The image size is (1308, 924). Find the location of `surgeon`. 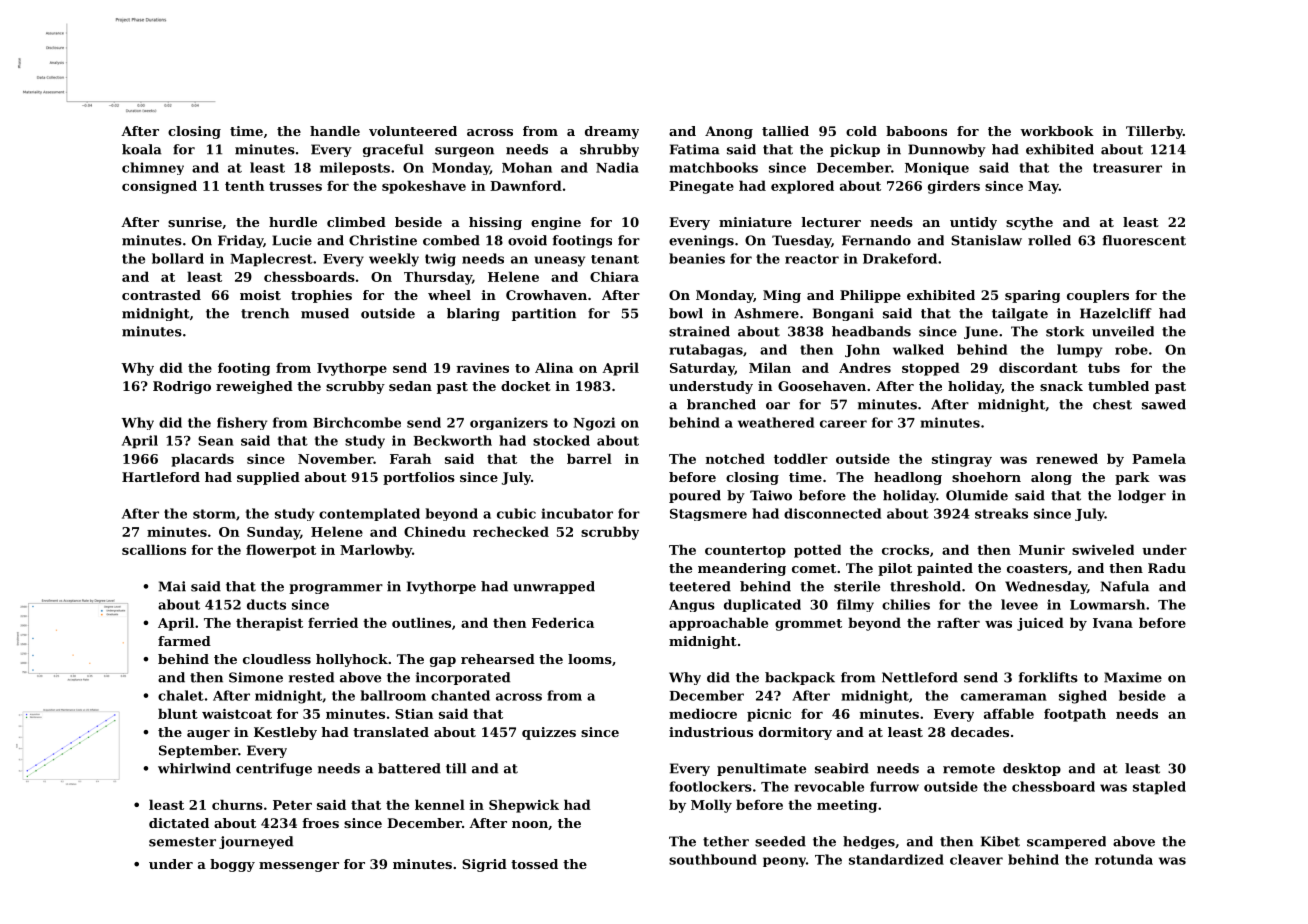

surgeon is located at coordinates (464, 152).
